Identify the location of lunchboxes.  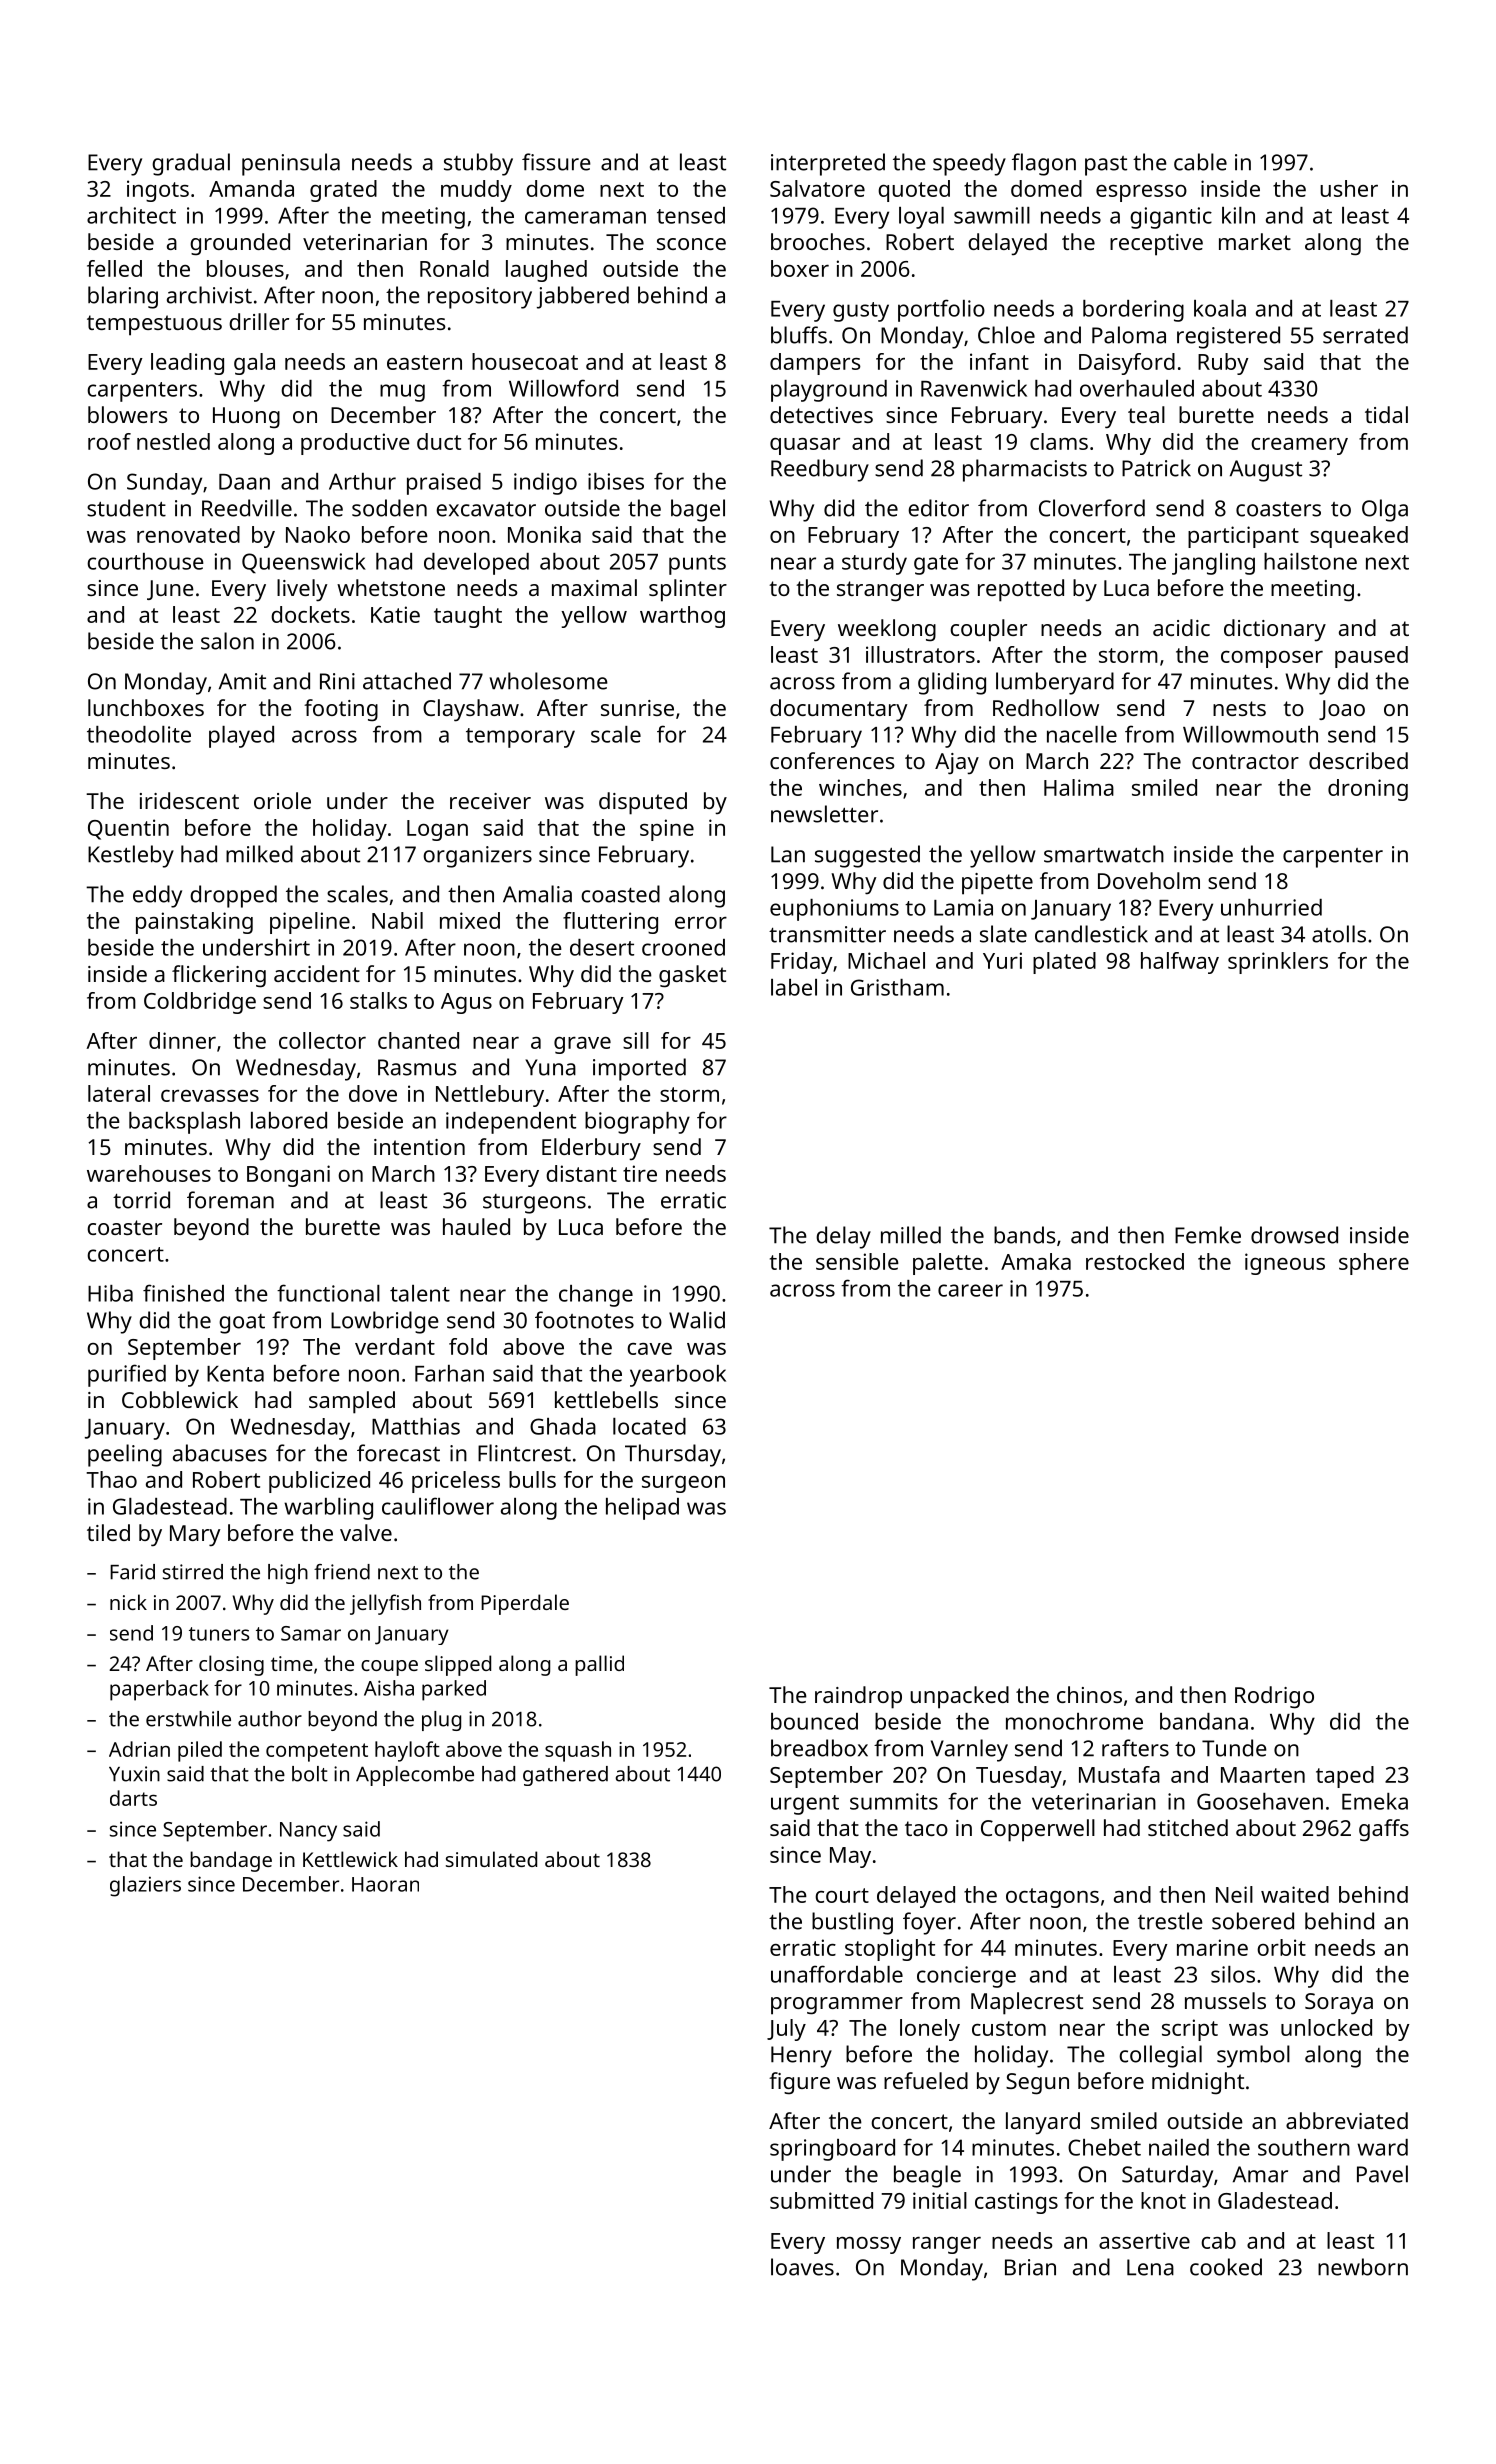
(146, 707).
